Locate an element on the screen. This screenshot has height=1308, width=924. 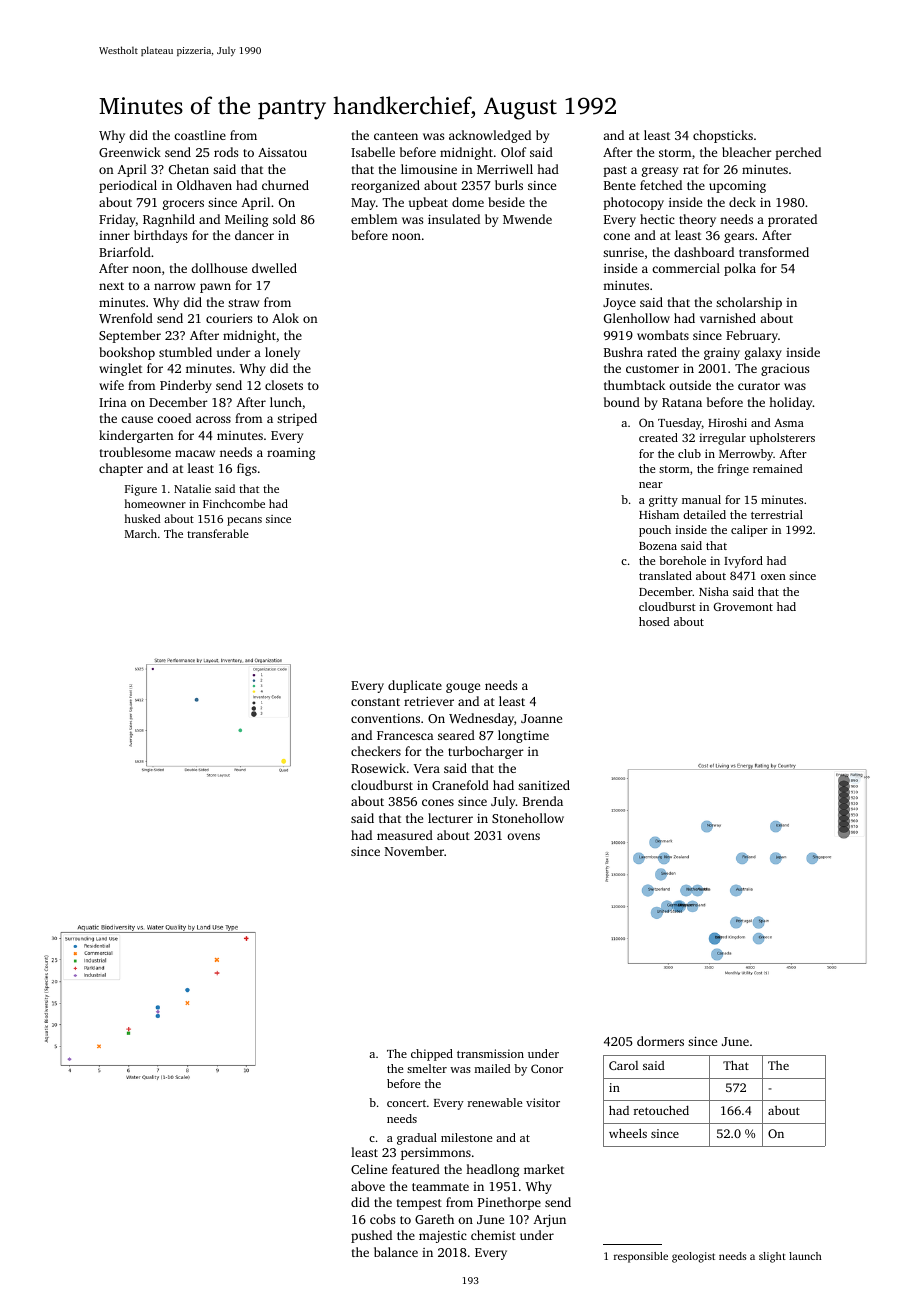
hosed is located at coordinates (654, 621).
